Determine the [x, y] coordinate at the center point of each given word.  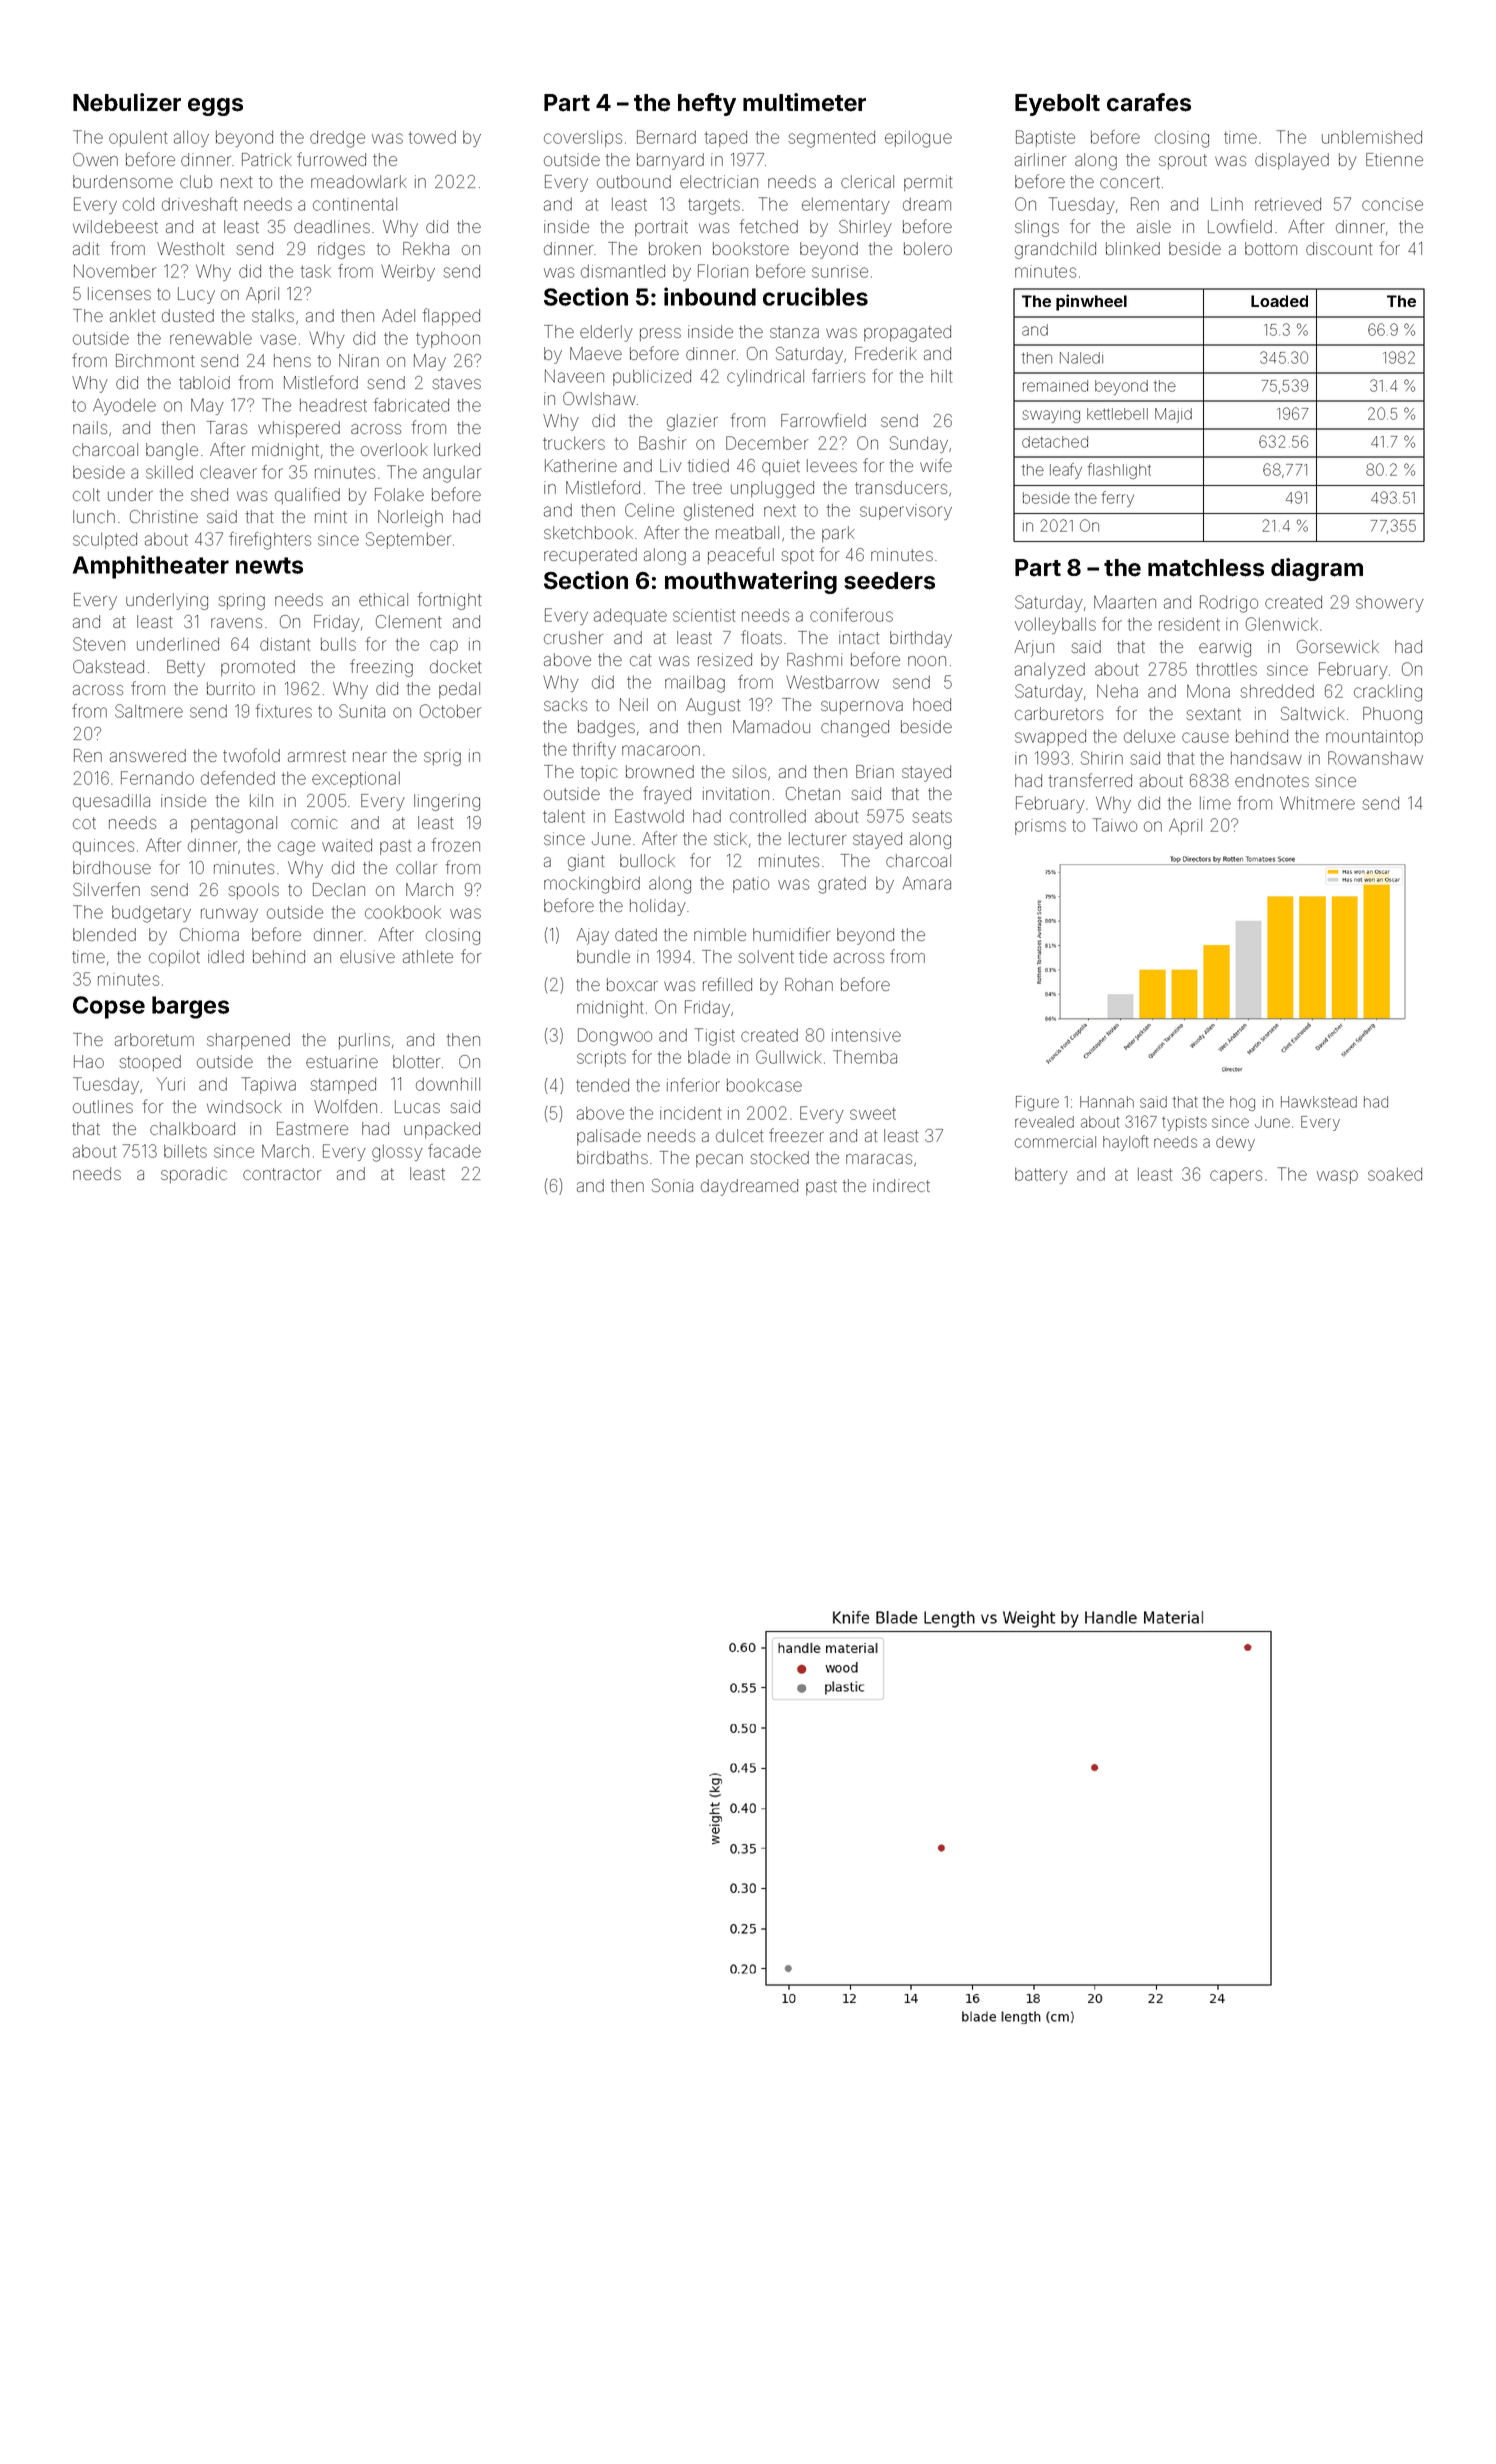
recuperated [590, 556]
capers [1236, 1177]
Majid [1173, 415]
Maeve [596, 353]
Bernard [666, 137]
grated [842, 885]
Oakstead [108, 666]
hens [292, 360]
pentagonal [234, 824]
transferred [1090, 780]
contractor [282, 1174]
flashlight [1119, 471]
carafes [1149, 102]
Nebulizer [127, 102]
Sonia [672, 1185]
